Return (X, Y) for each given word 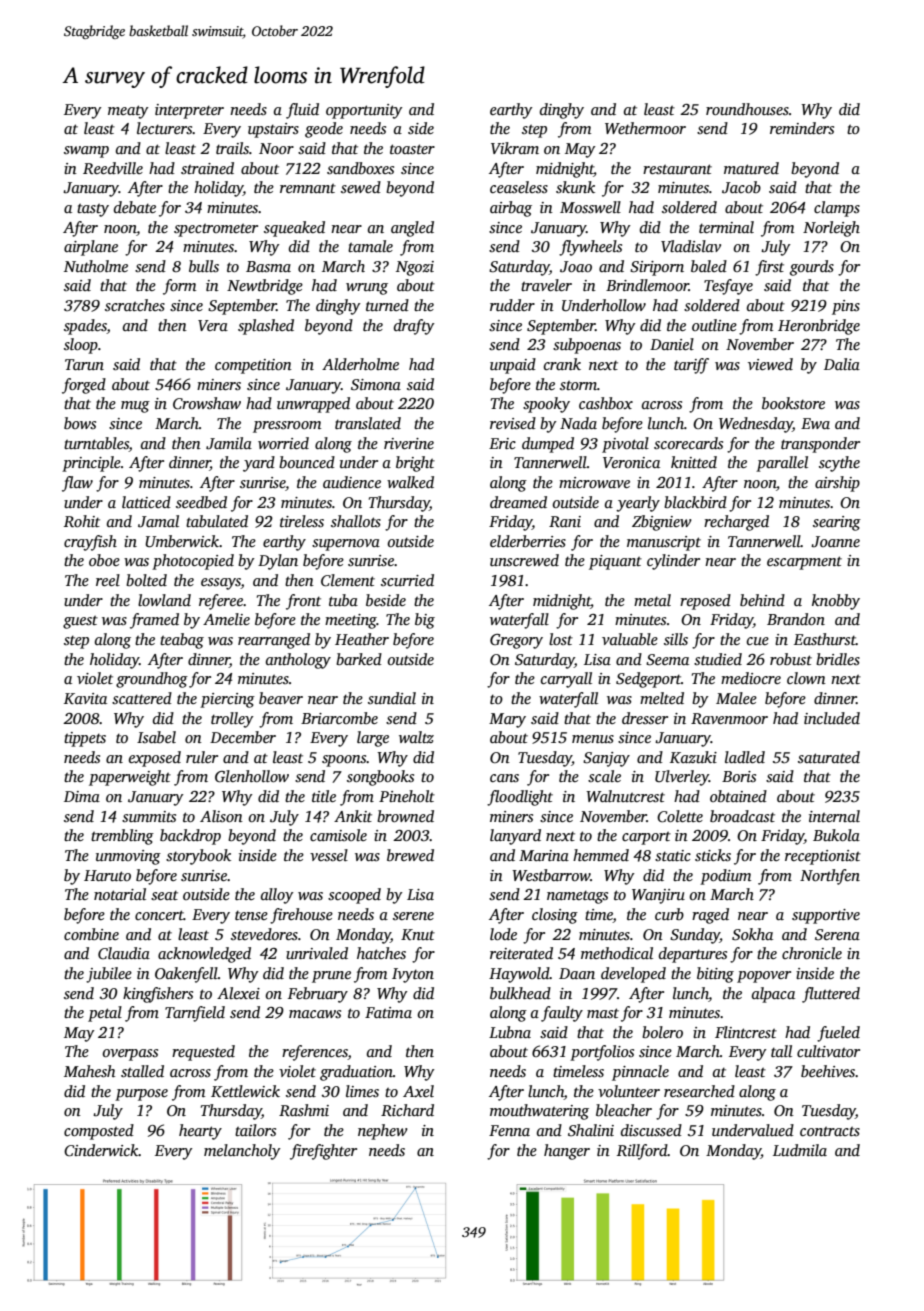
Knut (418, 934)
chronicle (812, 953)
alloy (277, 896)
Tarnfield (195, 1014)
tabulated (217, 521)
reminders (802, 128)
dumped (548, 445)
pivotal (625, 445)
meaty (128, 112)
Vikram (515, 148)
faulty (562, 1014)
